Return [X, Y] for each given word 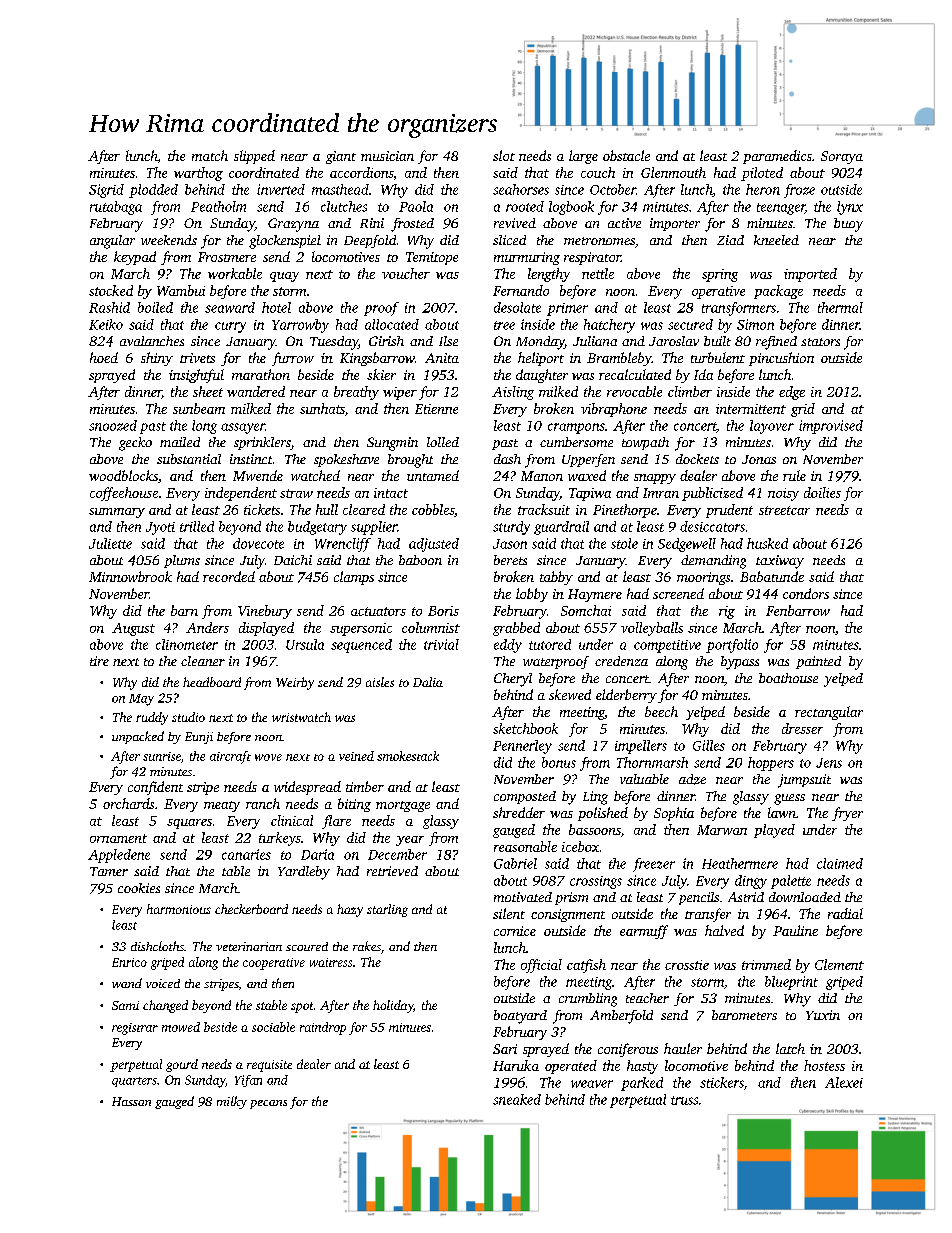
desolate [517, 307]
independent [241, 494]
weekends [169, 240]
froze [799, 191]
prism [571, 898]
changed [165, 1006]
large [583, 157]
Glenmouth [673, 172]
